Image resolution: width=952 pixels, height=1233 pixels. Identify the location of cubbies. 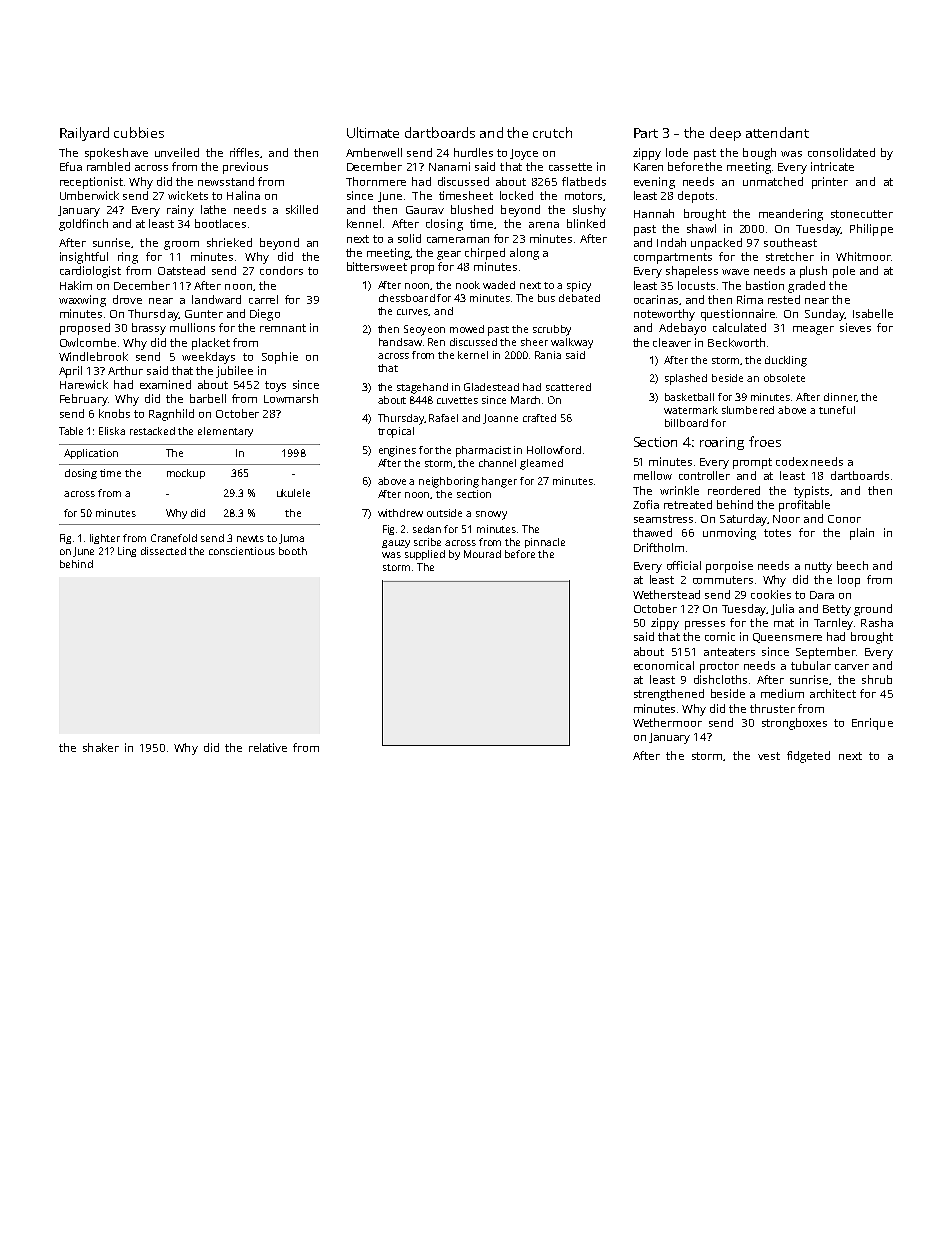
(139, 132).
